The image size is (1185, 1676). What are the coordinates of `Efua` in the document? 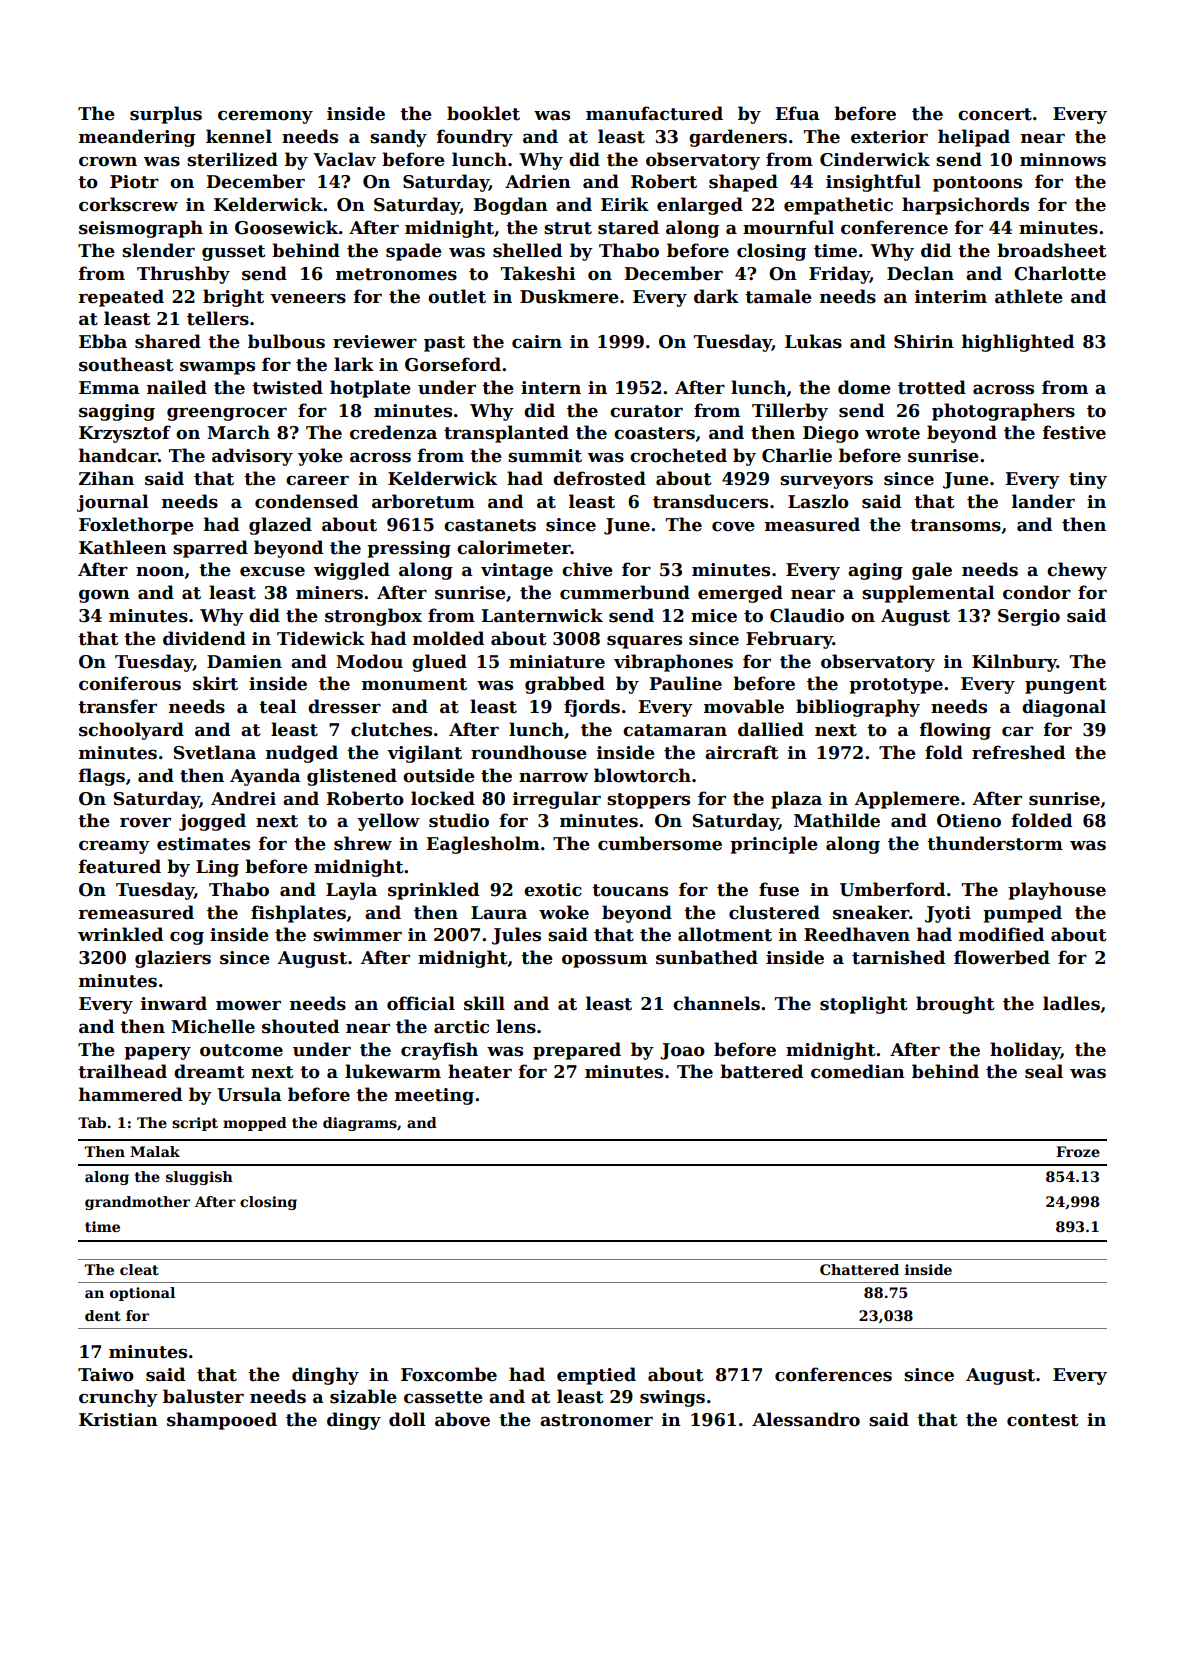 It's located at (797, 113).
